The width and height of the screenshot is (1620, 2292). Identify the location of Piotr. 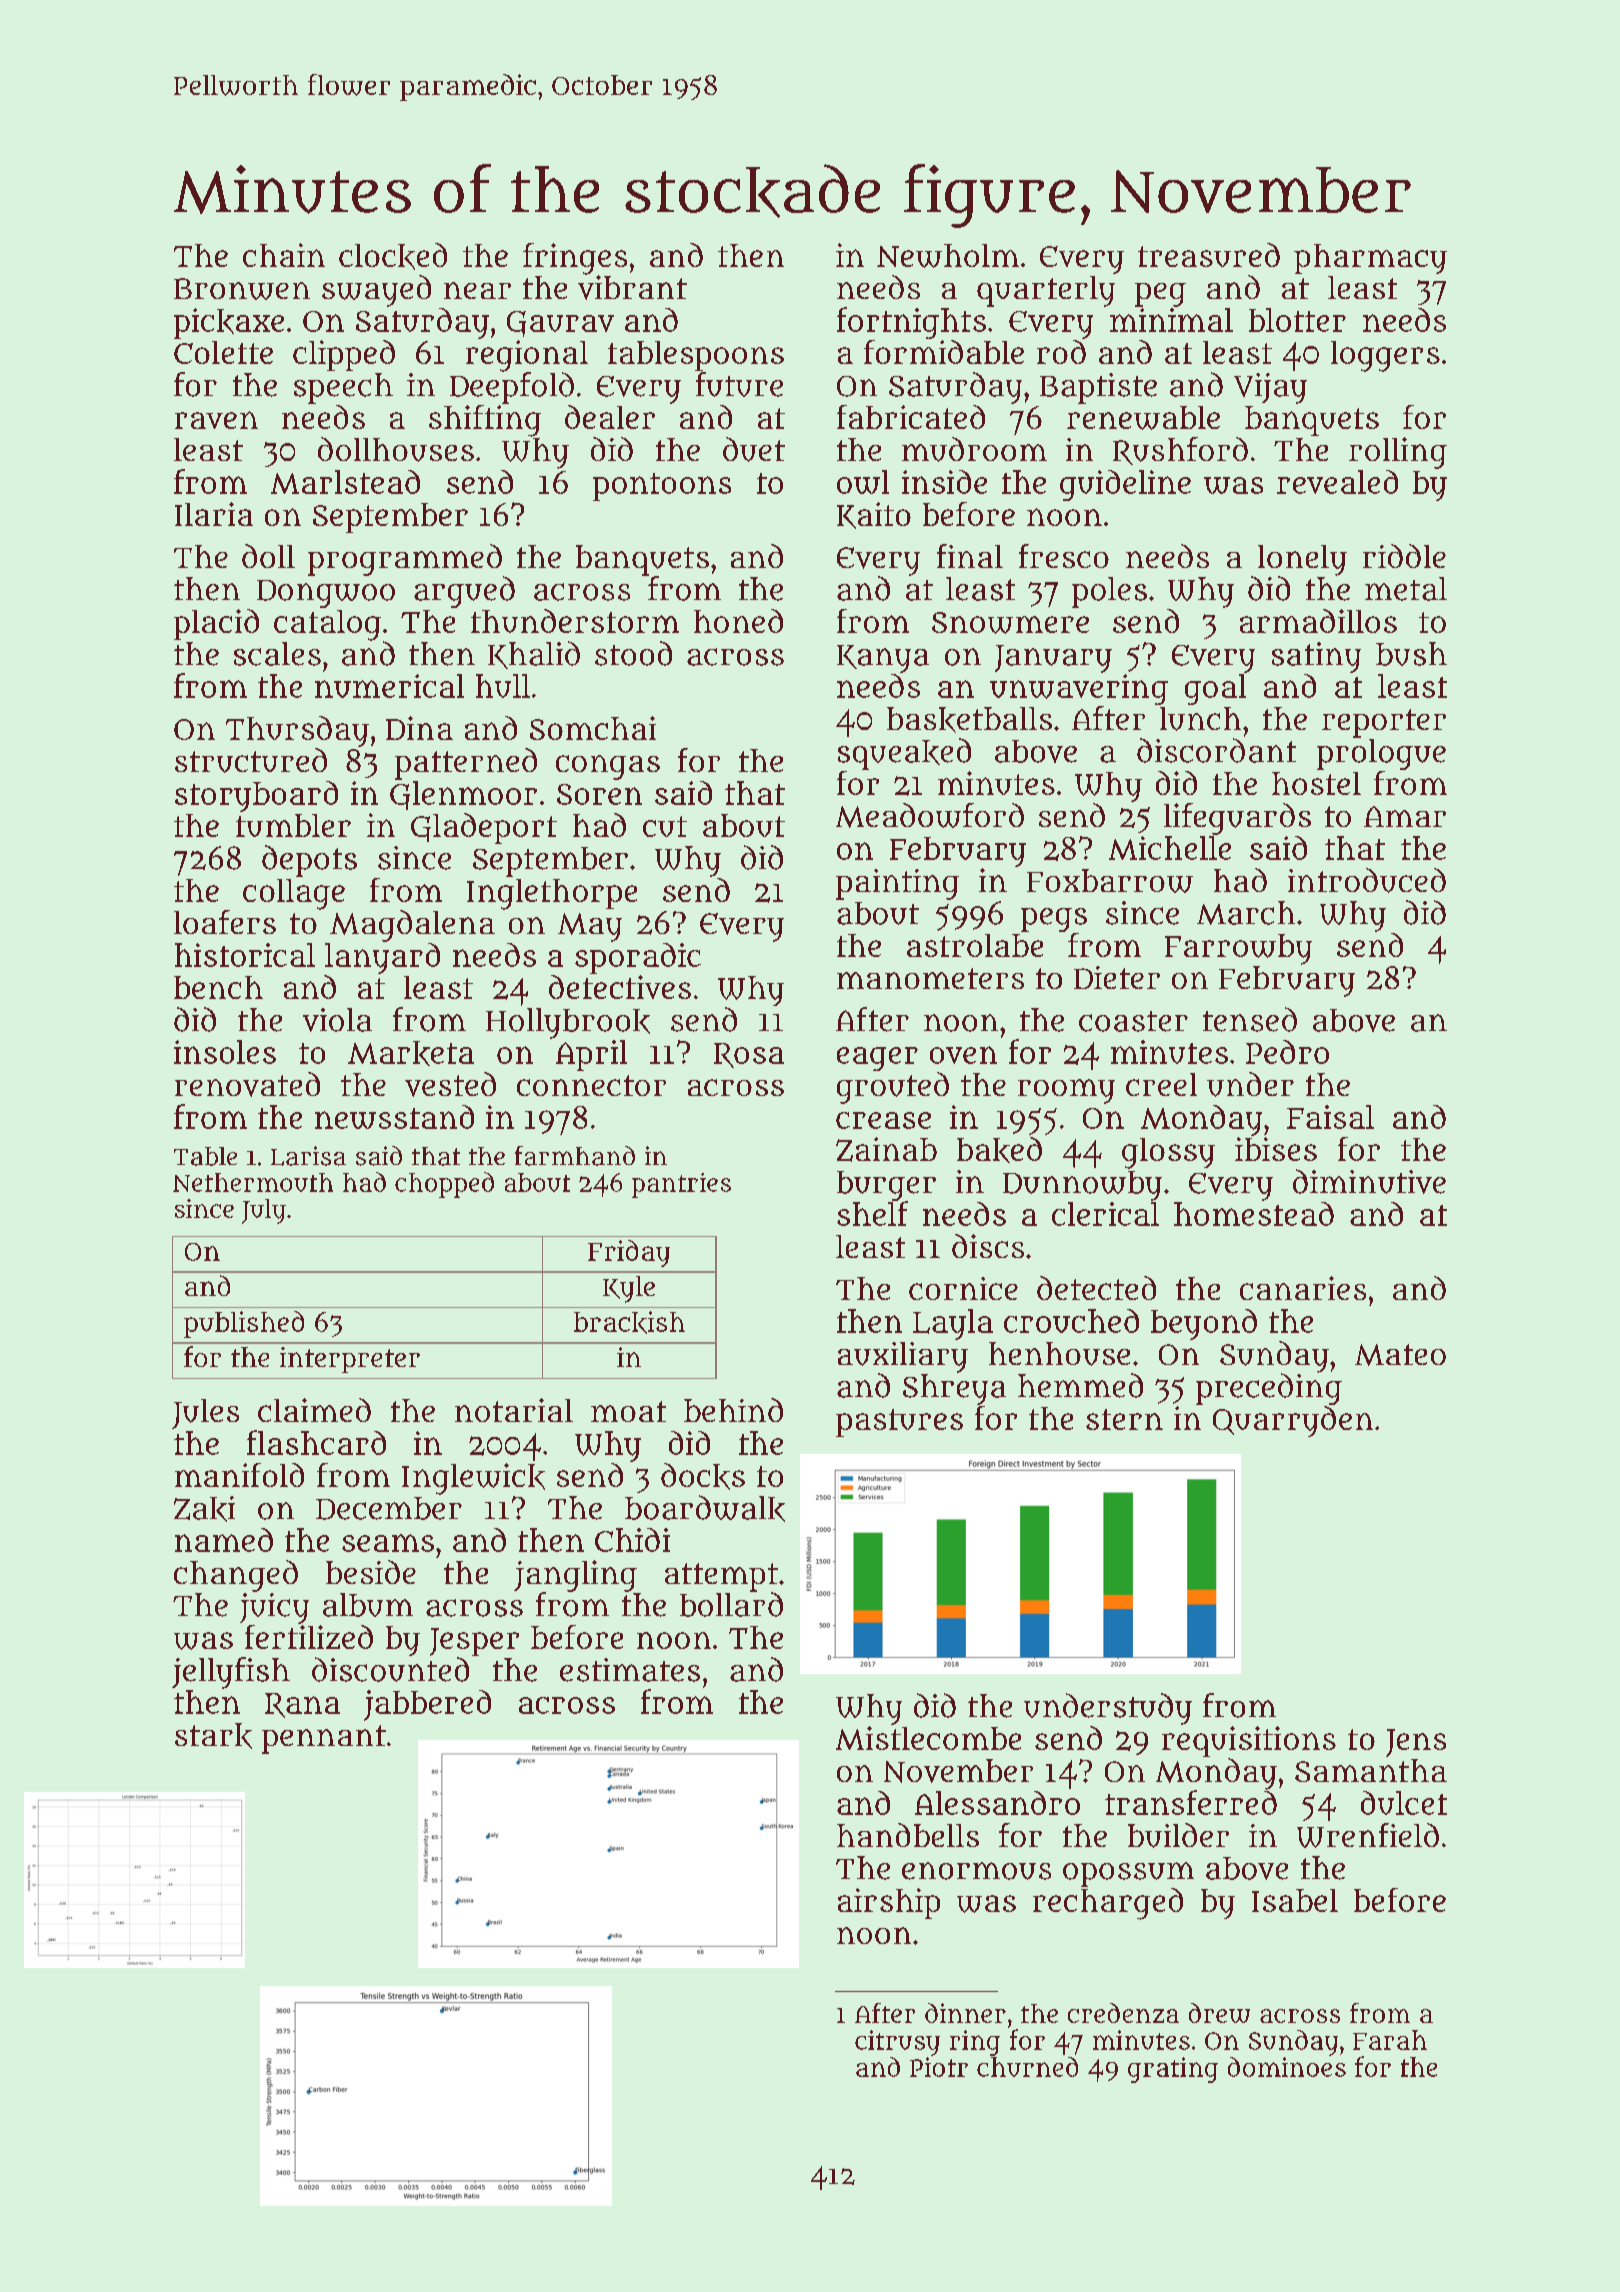
(939, 2067).
